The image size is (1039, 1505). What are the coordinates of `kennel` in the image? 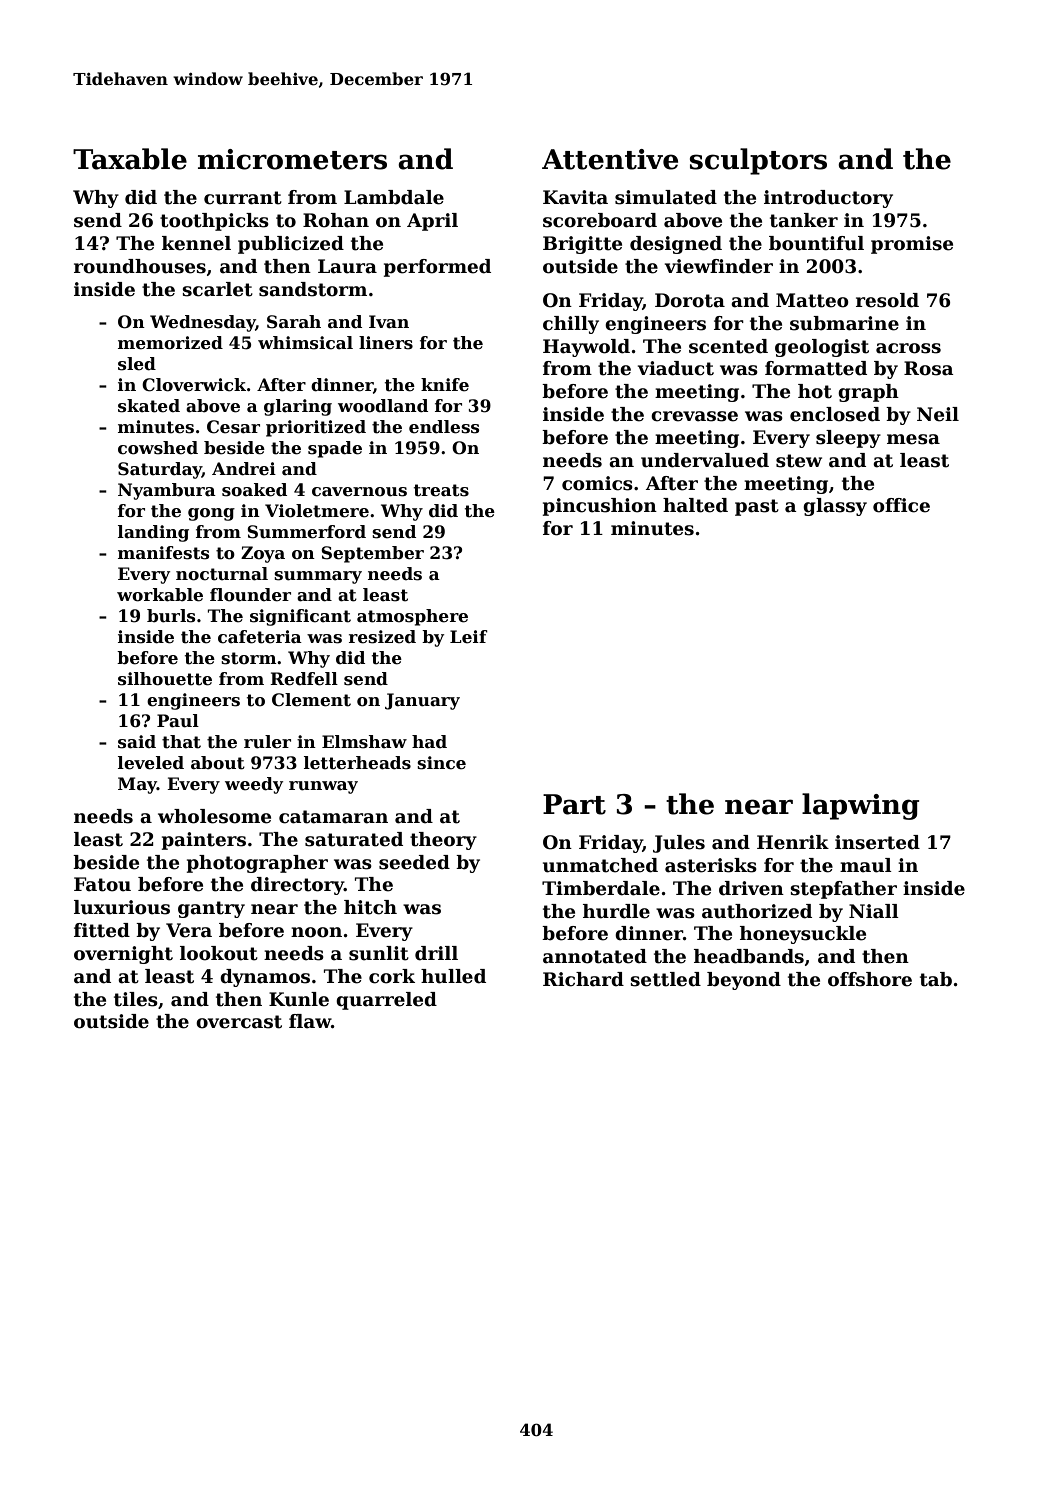 It's located at (196, 243).
